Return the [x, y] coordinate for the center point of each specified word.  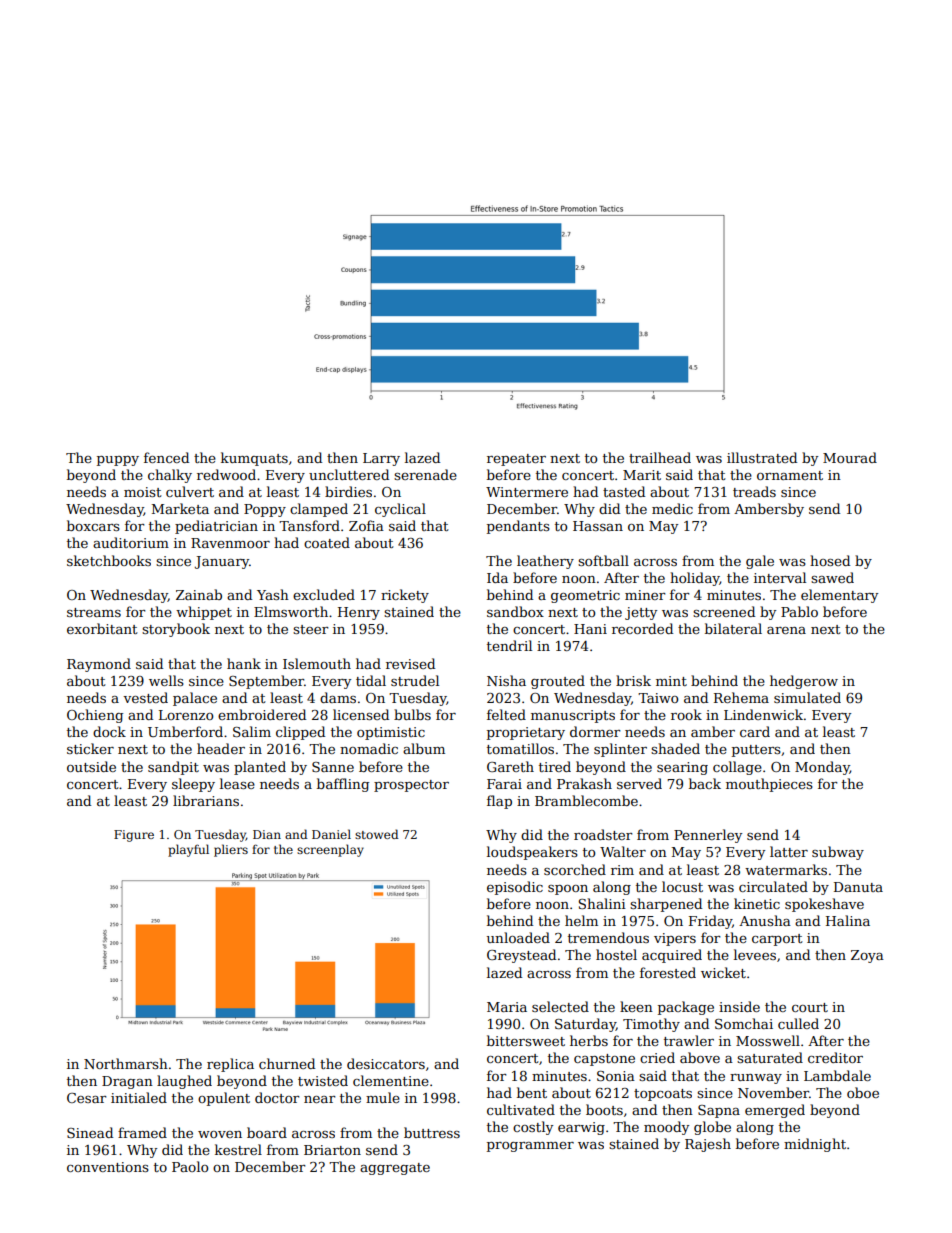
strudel [415, 680]
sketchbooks [109, 560]
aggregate [395, 1169]
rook [686, 714]
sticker [90, 748]
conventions [108, 1167]
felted [506, 714]
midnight [815, 1145]
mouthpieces [769, 785]
